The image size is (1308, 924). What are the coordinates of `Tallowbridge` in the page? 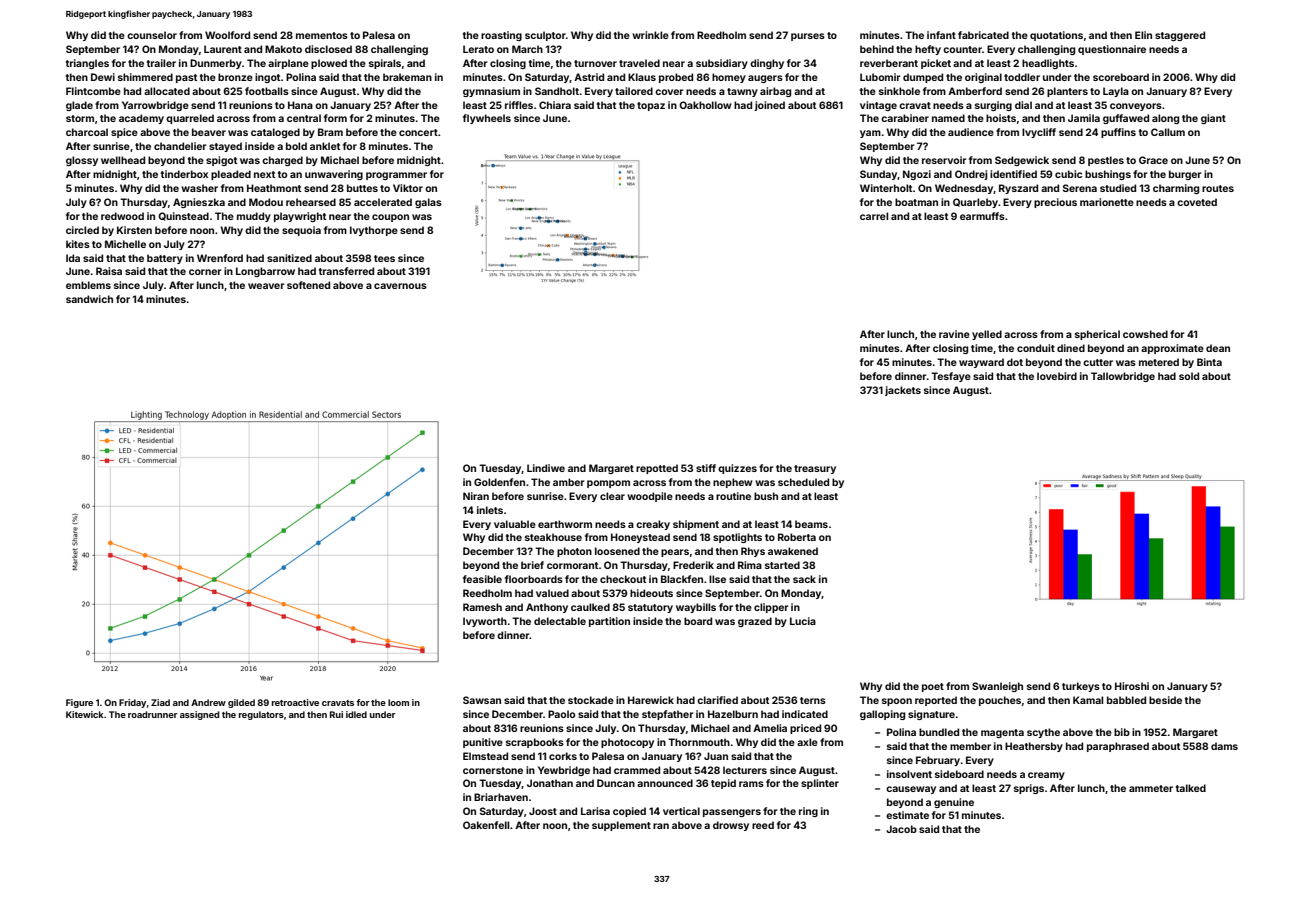 It's located at (1123, 377).
